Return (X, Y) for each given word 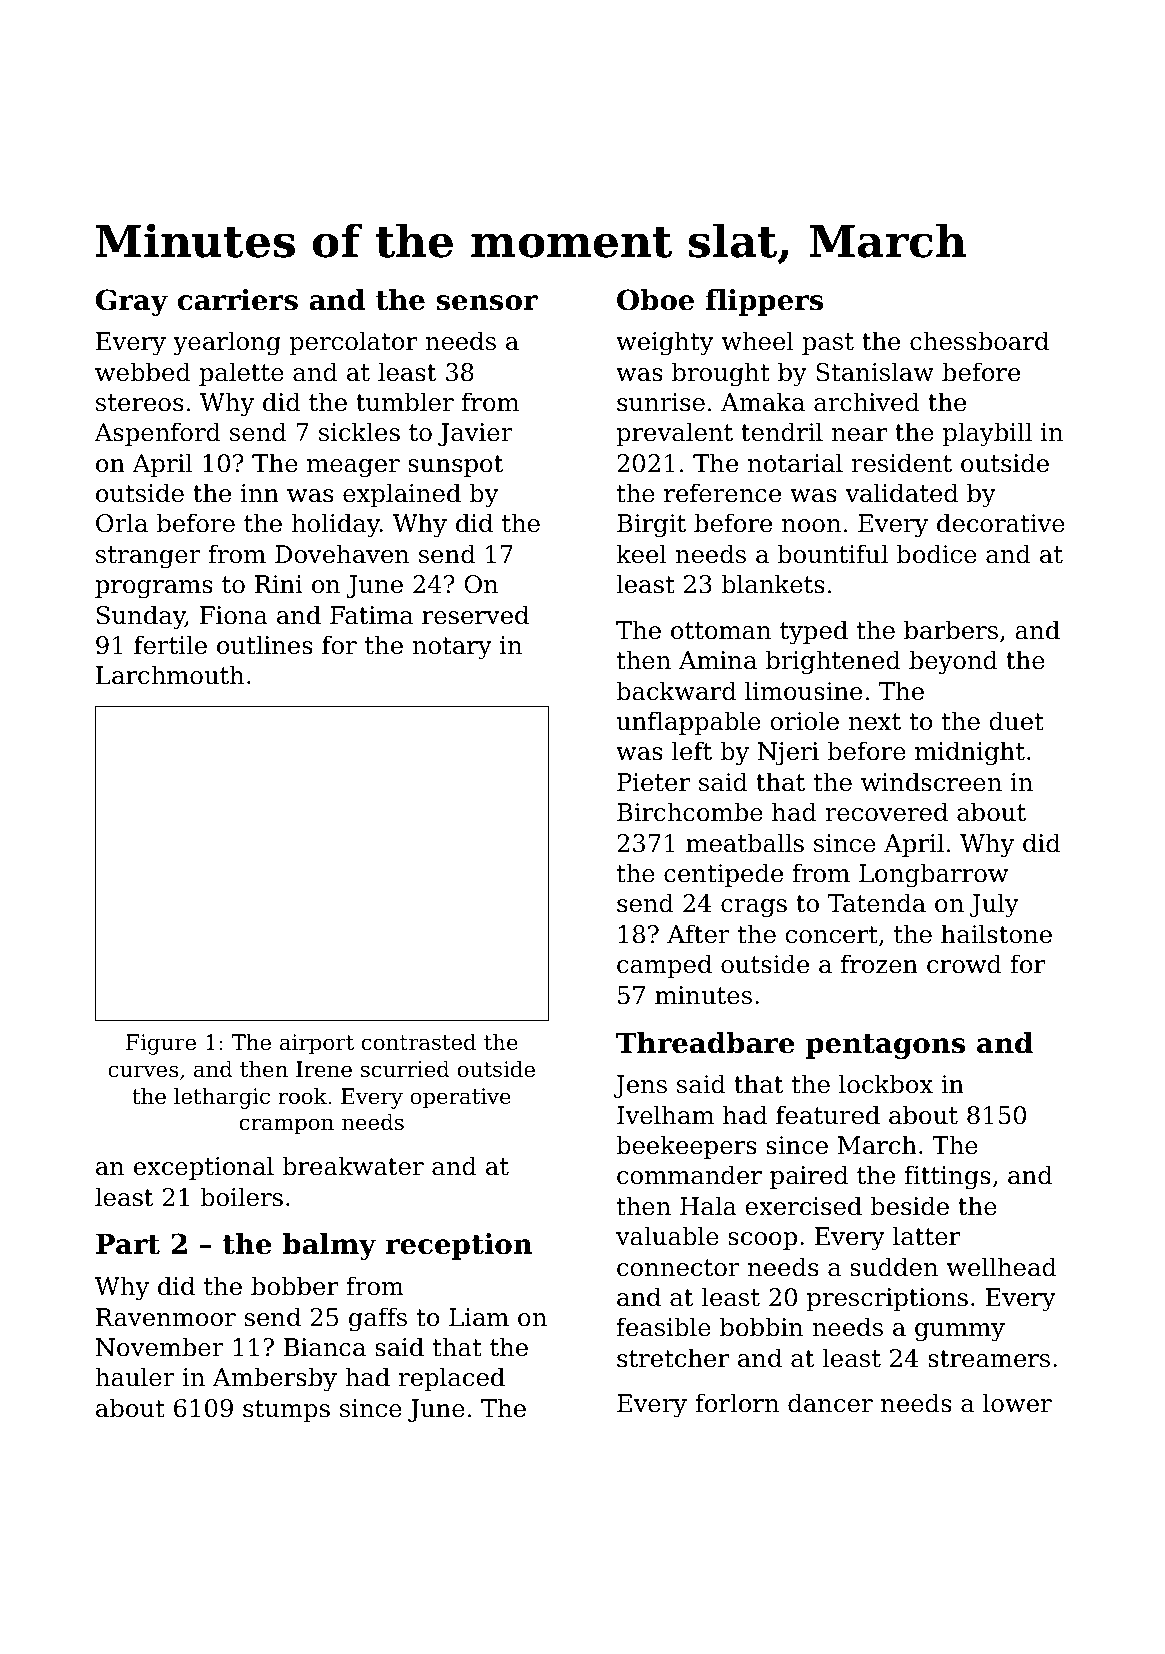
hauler (135, 1377)
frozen (879, 964)
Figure (161, 1044)
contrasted (419, 1042)
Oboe (655, 300)
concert (831, 935)
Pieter (653, 782)
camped (664, 966)
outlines (265, 645)
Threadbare (705, 1043)
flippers (764, 302)
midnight (970, 753)
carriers (238, 300)
